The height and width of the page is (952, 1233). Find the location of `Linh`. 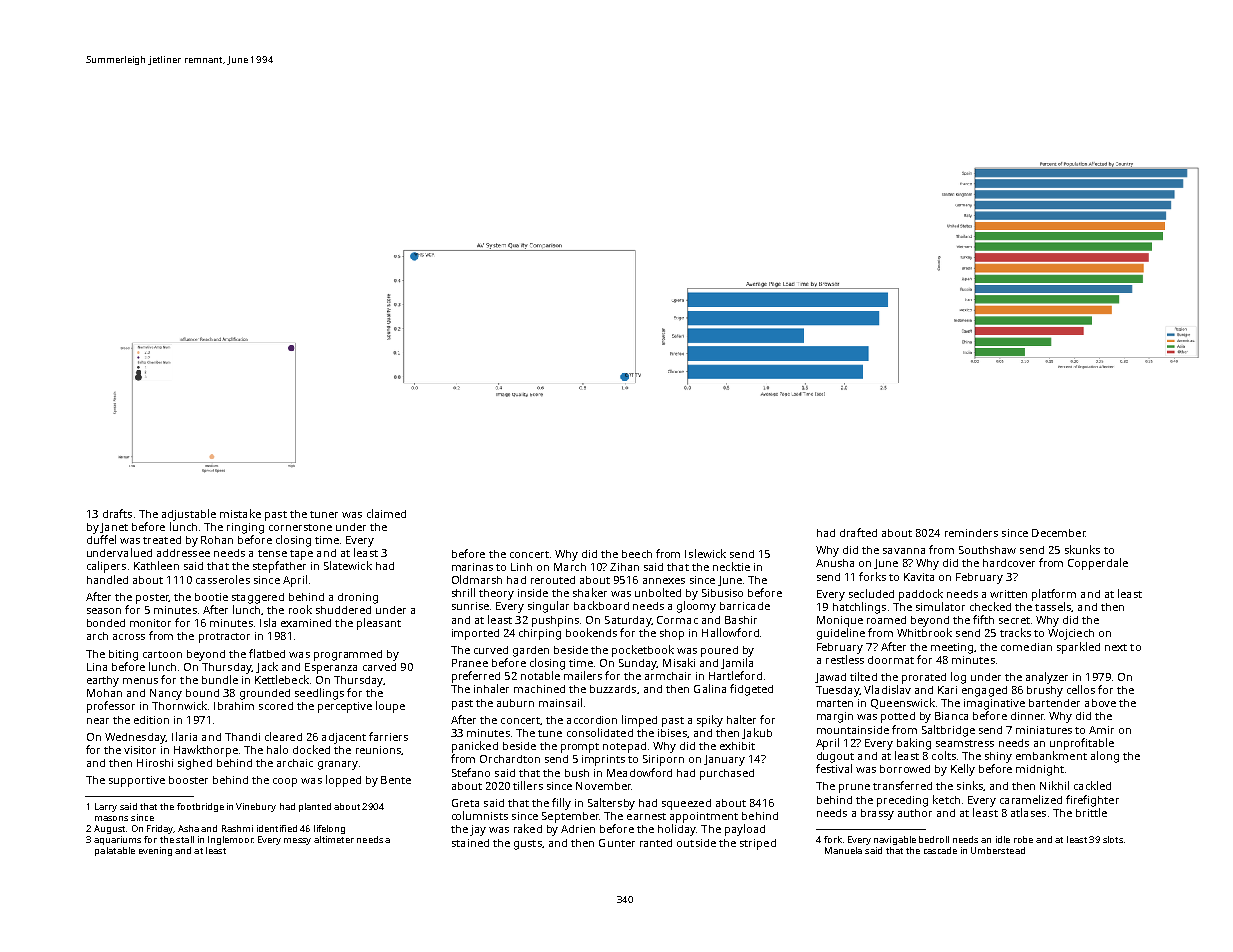

Linh is located at coordinates (521, 567).
